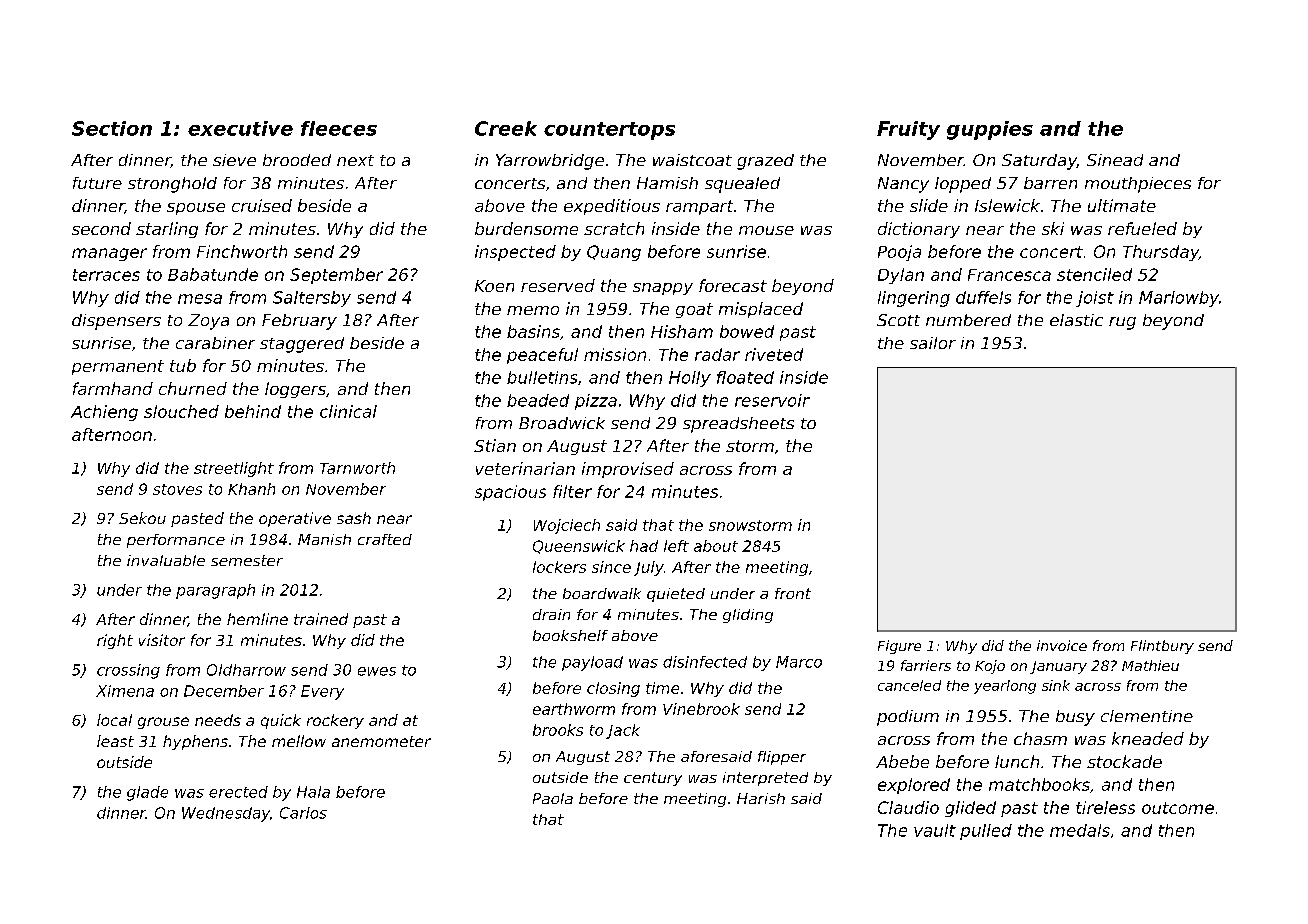 The width and height of the page is (1308, 924). Describe the element at coordinates (733, 285) in the page. I see `forecast` at that location.
